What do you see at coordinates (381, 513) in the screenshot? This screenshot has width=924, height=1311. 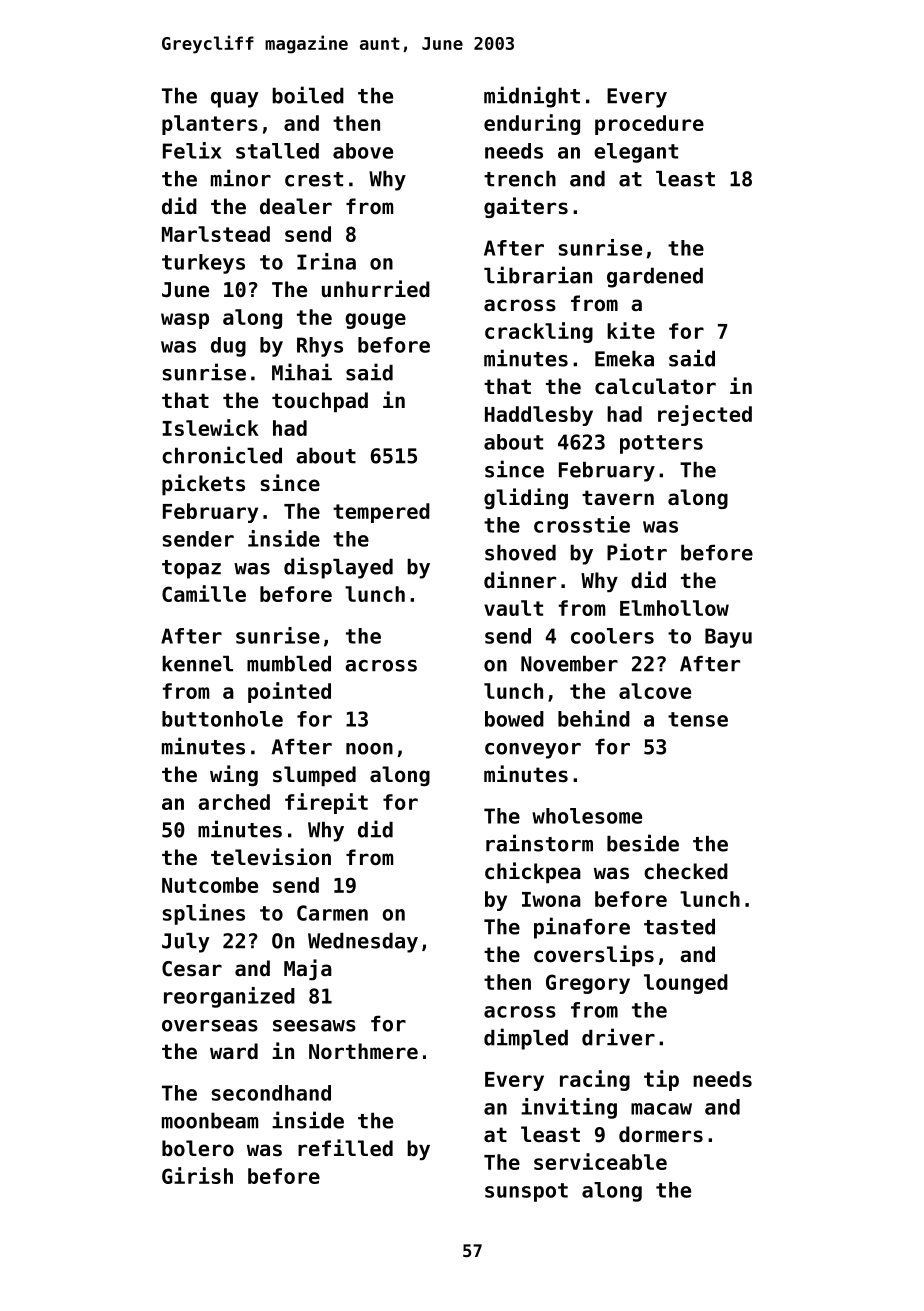 I see `tempered` at bounding box center [381, 513].
